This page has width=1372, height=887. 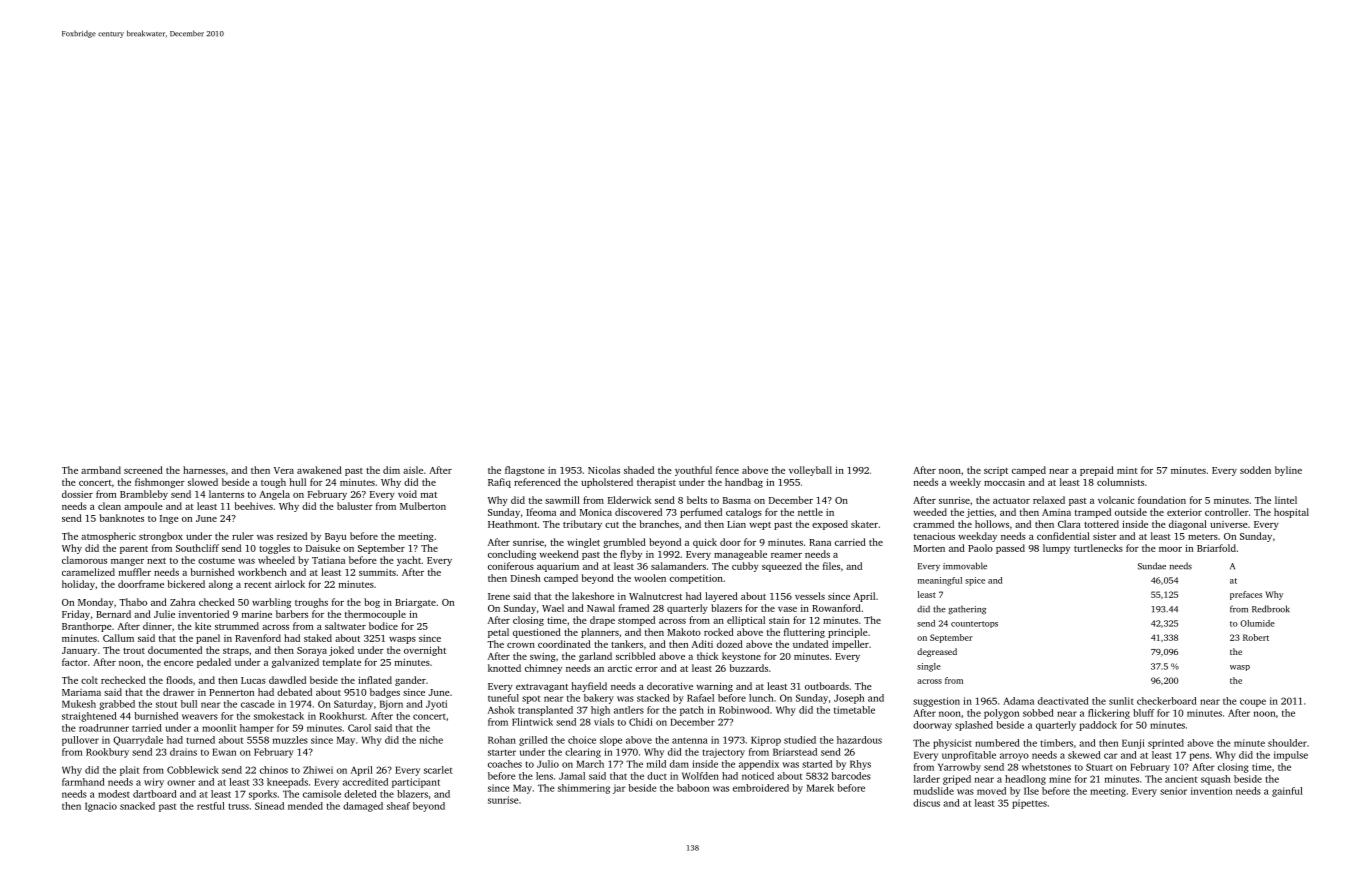 I want to click on sprinted, so click(x=1166, y=744).
